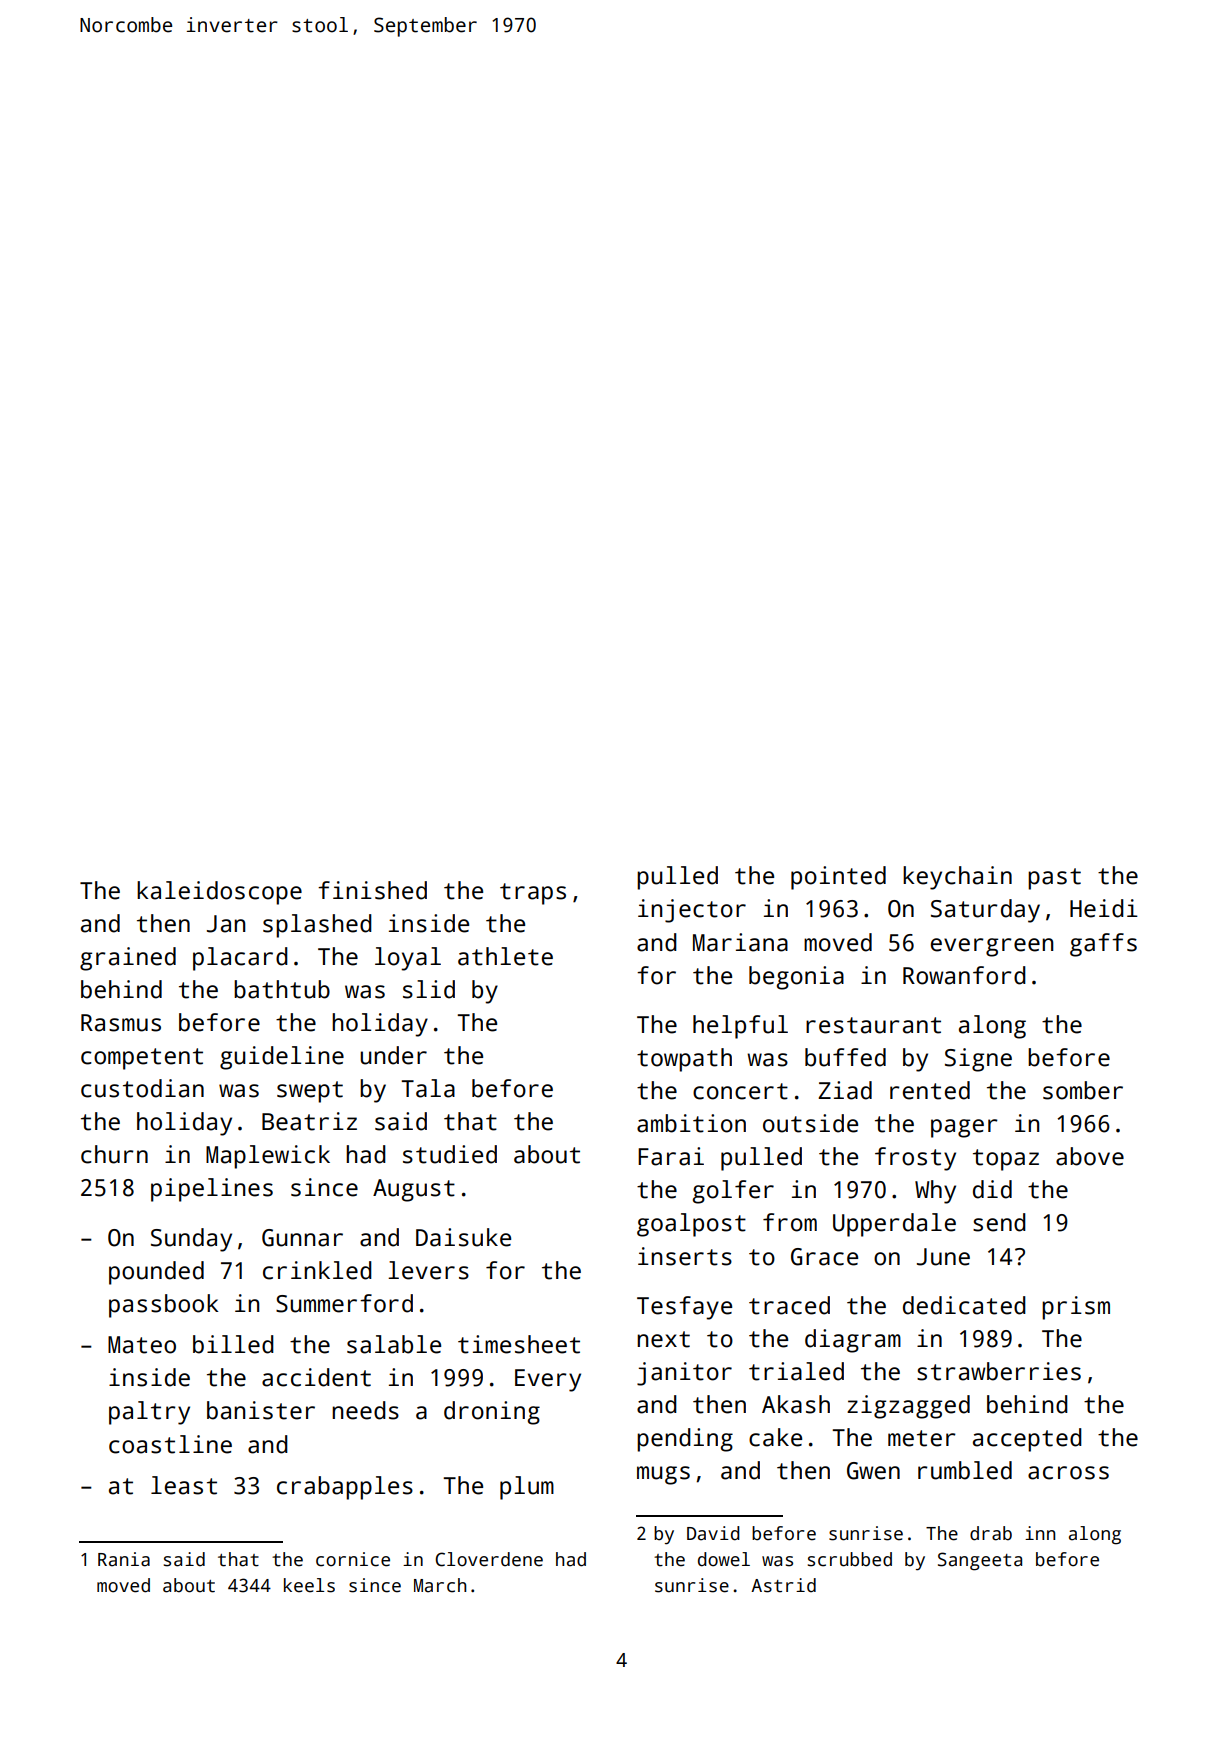 This screenshot has width=1232, height=1742. Describe the element at coordinates (873, 1471) in the screenshot. I see `Gwen` at that location.
